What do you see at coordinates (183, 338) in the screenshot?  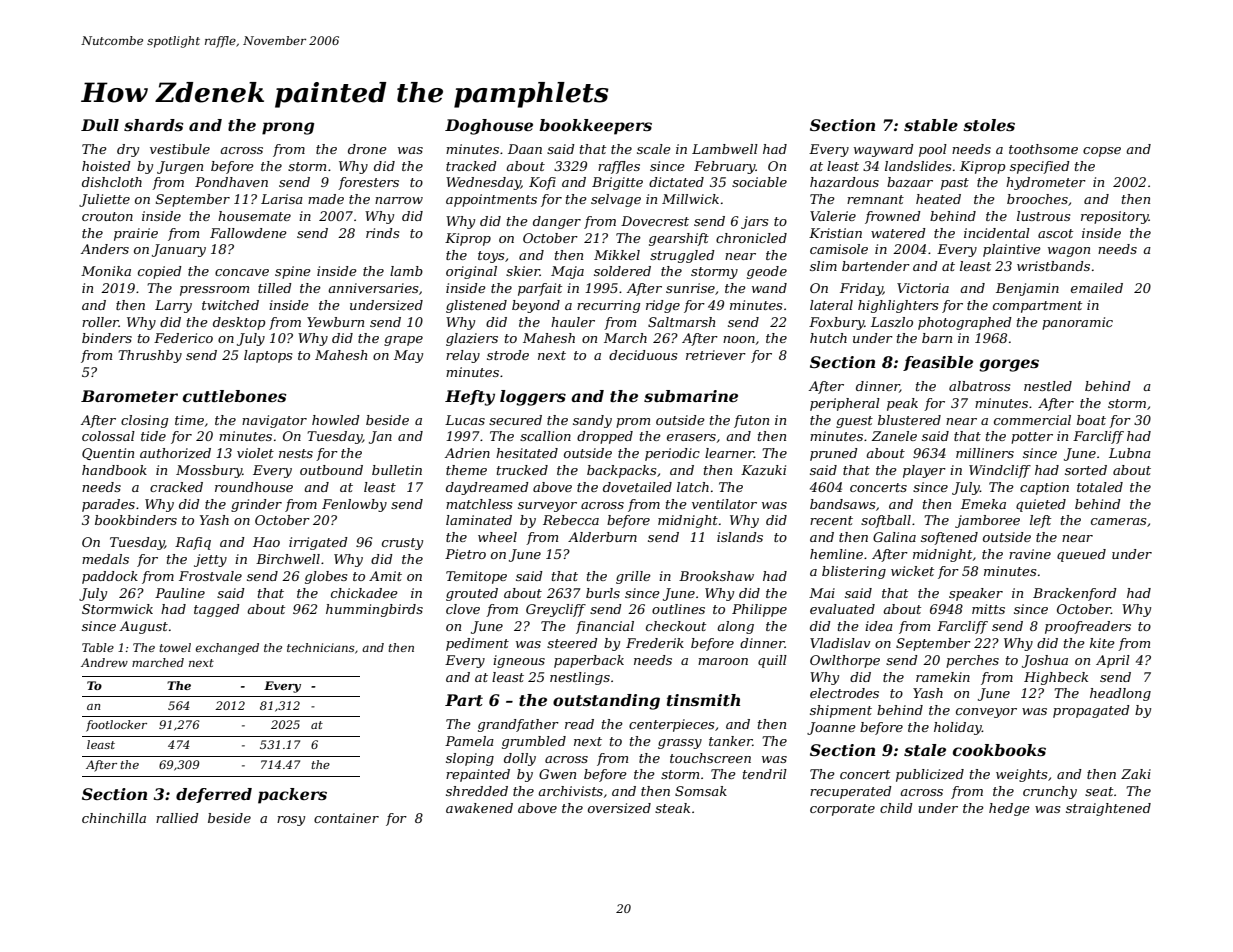 I see `Federico` at bounding box center [183, 338].
